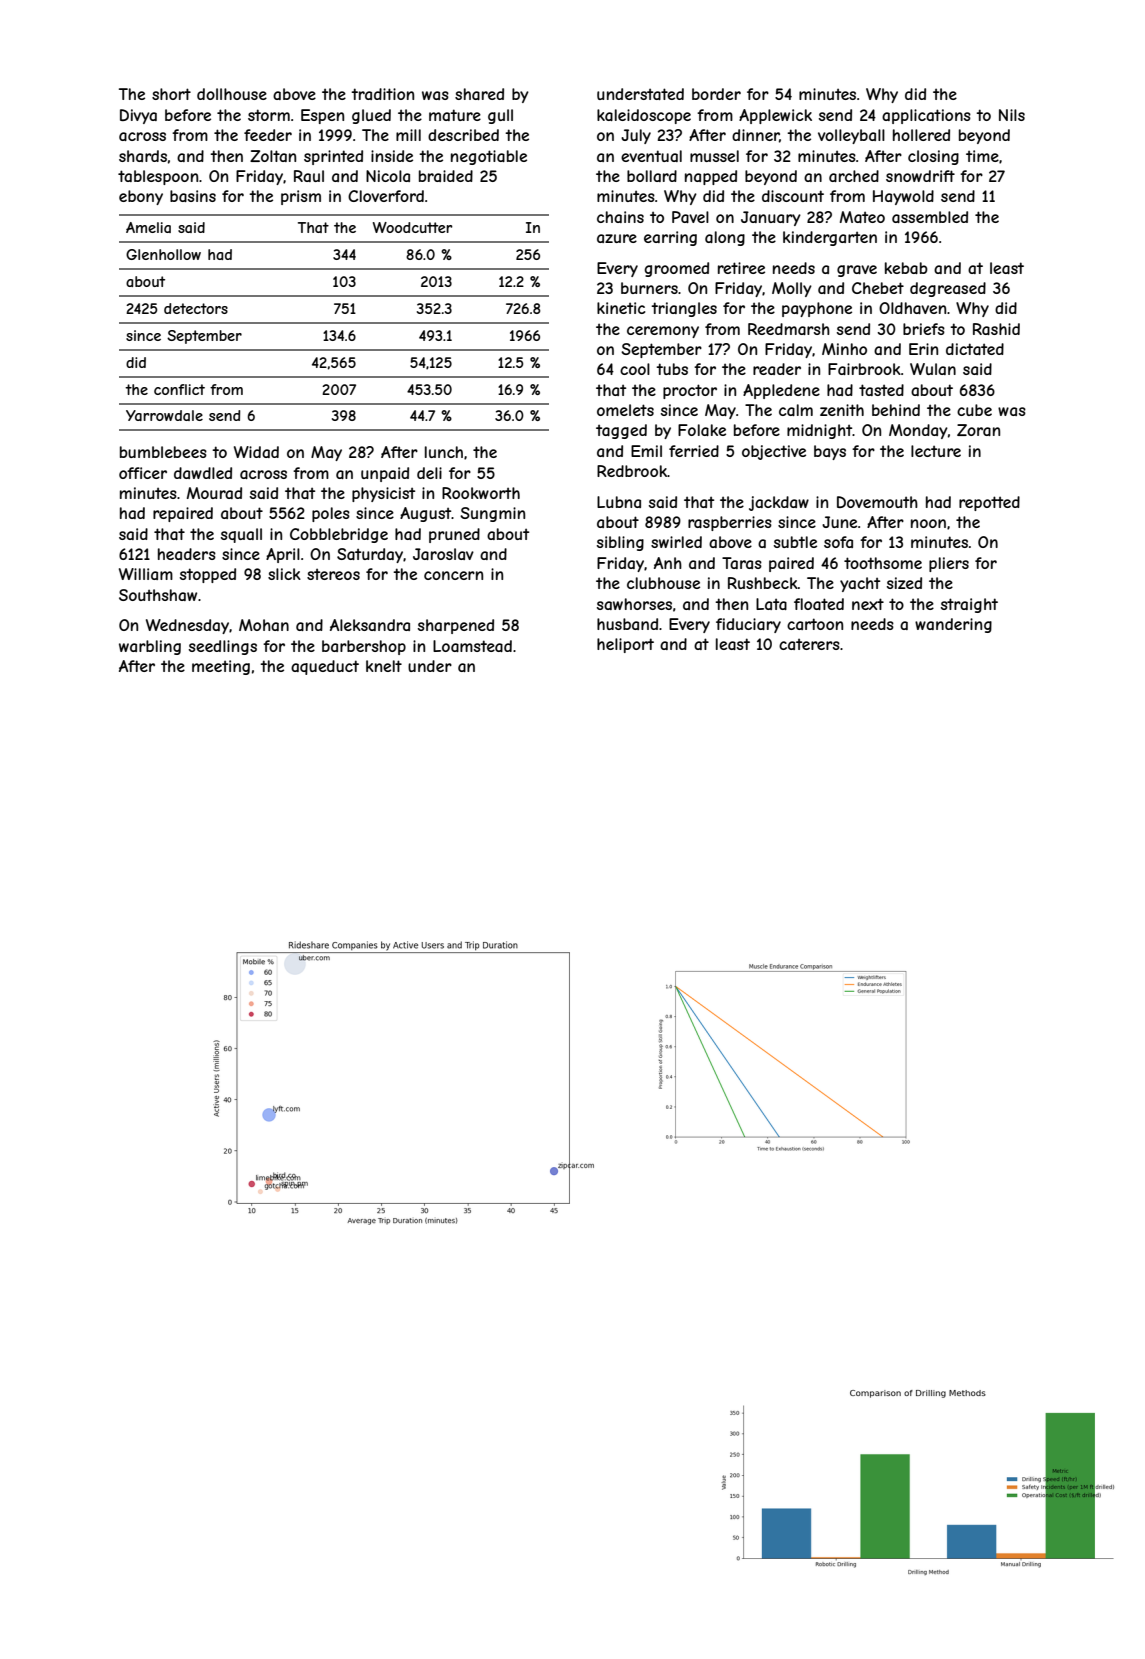 This screenshot has width=1145, height=1659. I want to click on omelets, so click(625, 410).
